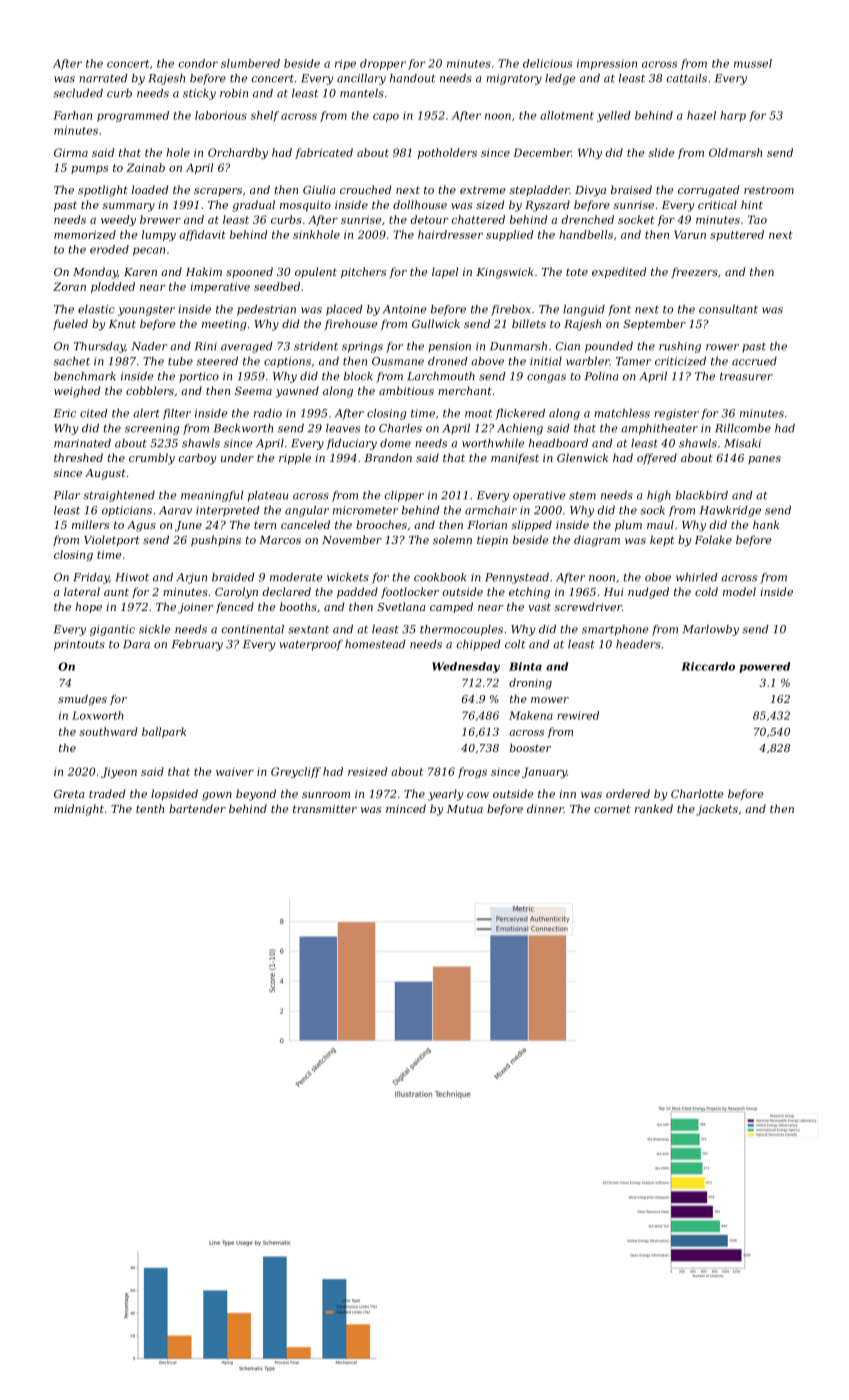 Image resolution: width=849 pixels, height=1400 pixels. I want to click on firebox, so click(511, 310).
